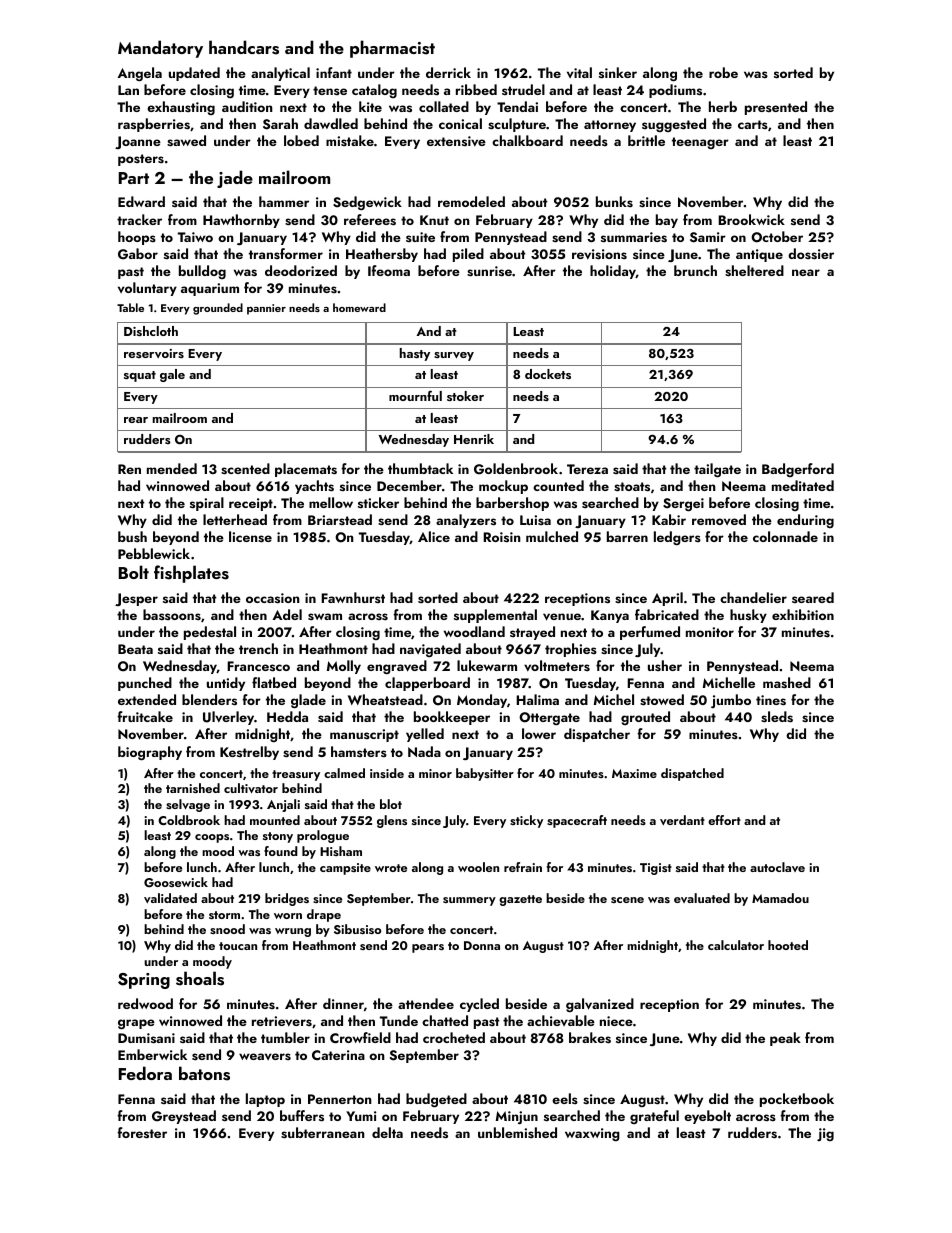 This document has width=952, height=1233. What do you see at coordinates (780, 898) in the document?
I see `Mamadou` at bounding box center [780, 898].
